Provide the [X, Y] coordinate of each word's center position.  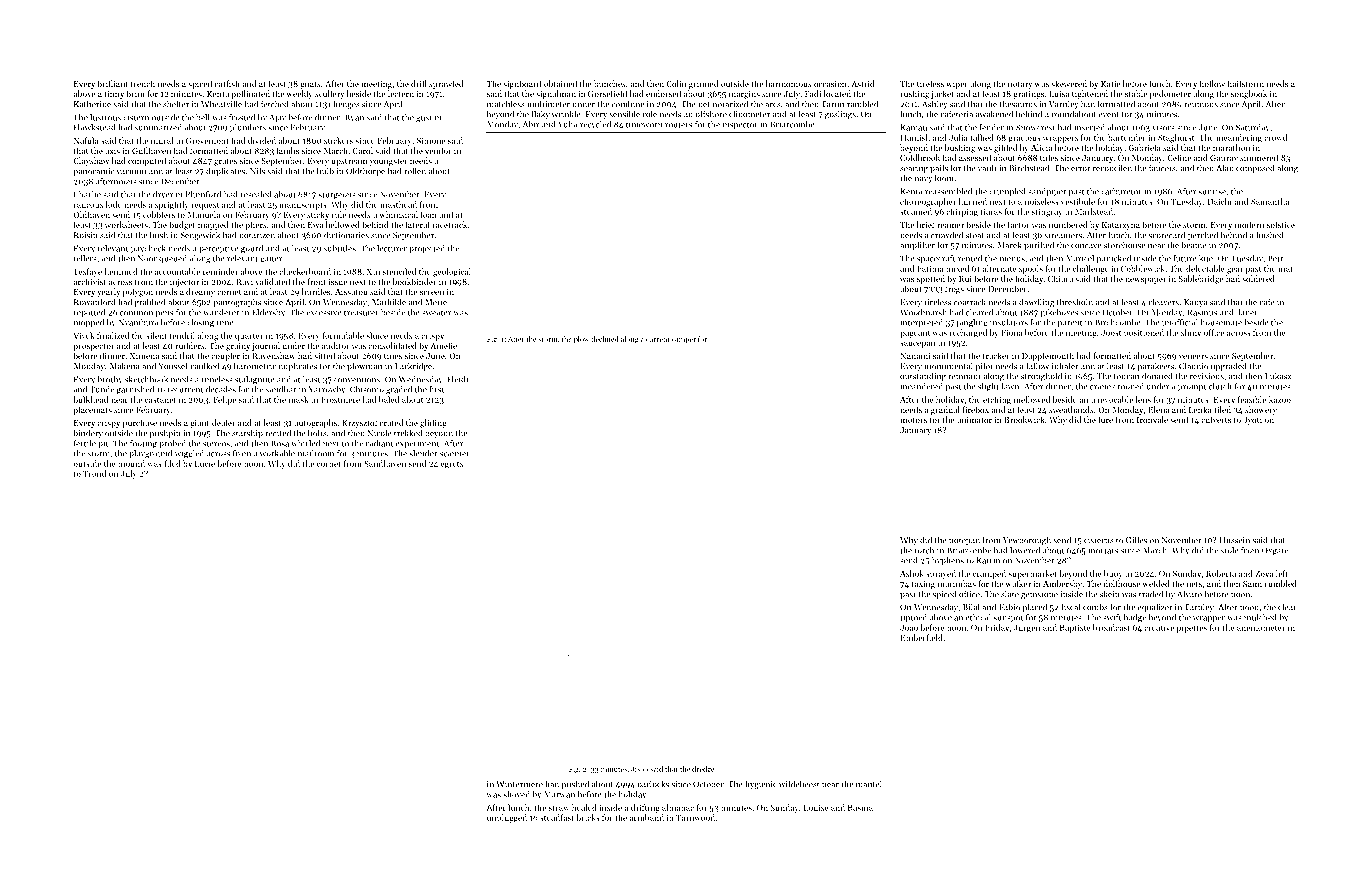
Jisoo [639, 769]
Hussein [1234, 540]
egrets [452, 465]
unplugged [507, 818]
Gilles [1136, 540]
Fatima [930, 268]
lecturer [392, 248]
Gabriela [1144, 147]
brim [135, 93]
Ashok [912, 573]
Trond [94, 473]
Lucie [205, 463]
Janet [1246, 312]
